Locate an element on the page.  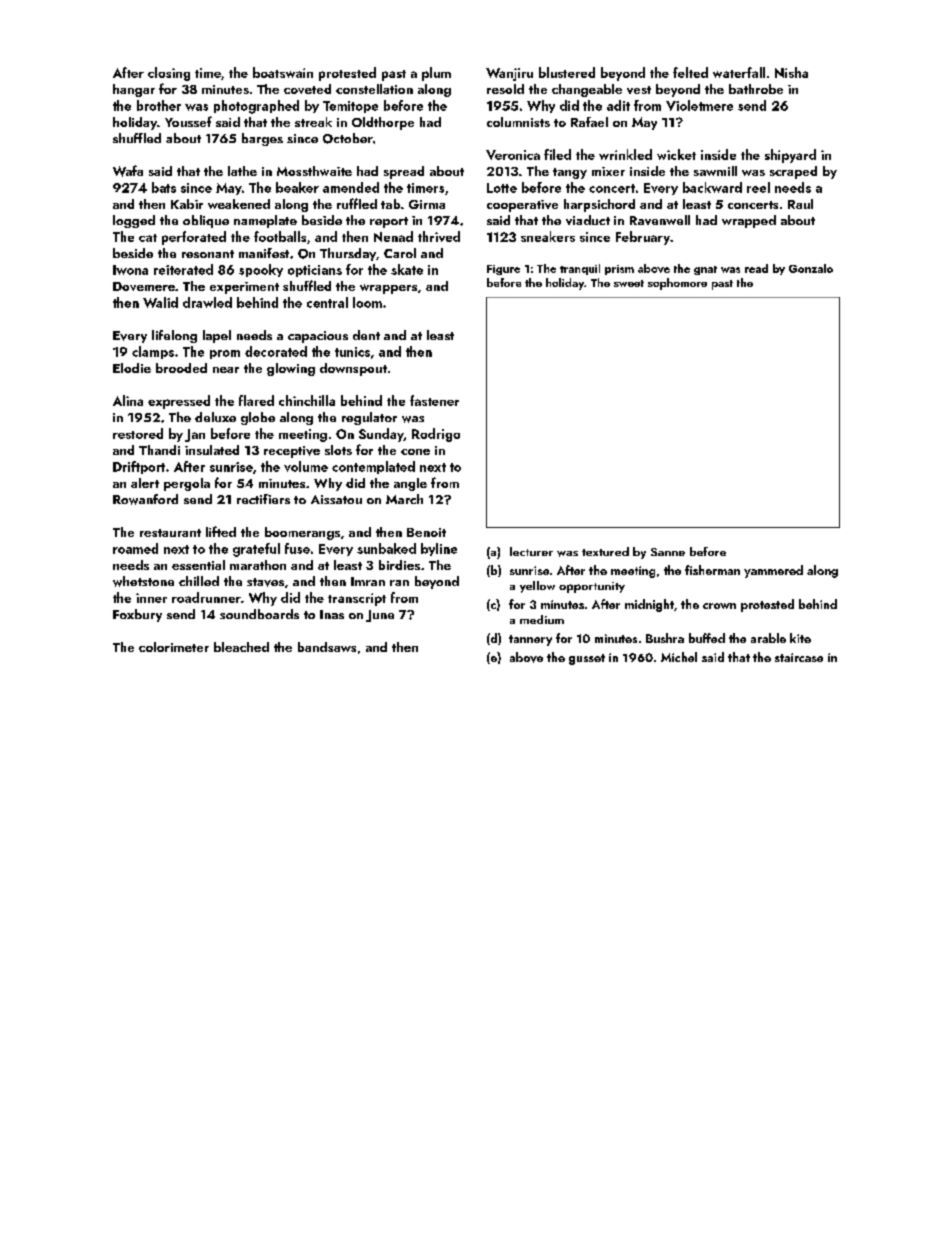
bandsaws is located at coordinates (327, 647).
